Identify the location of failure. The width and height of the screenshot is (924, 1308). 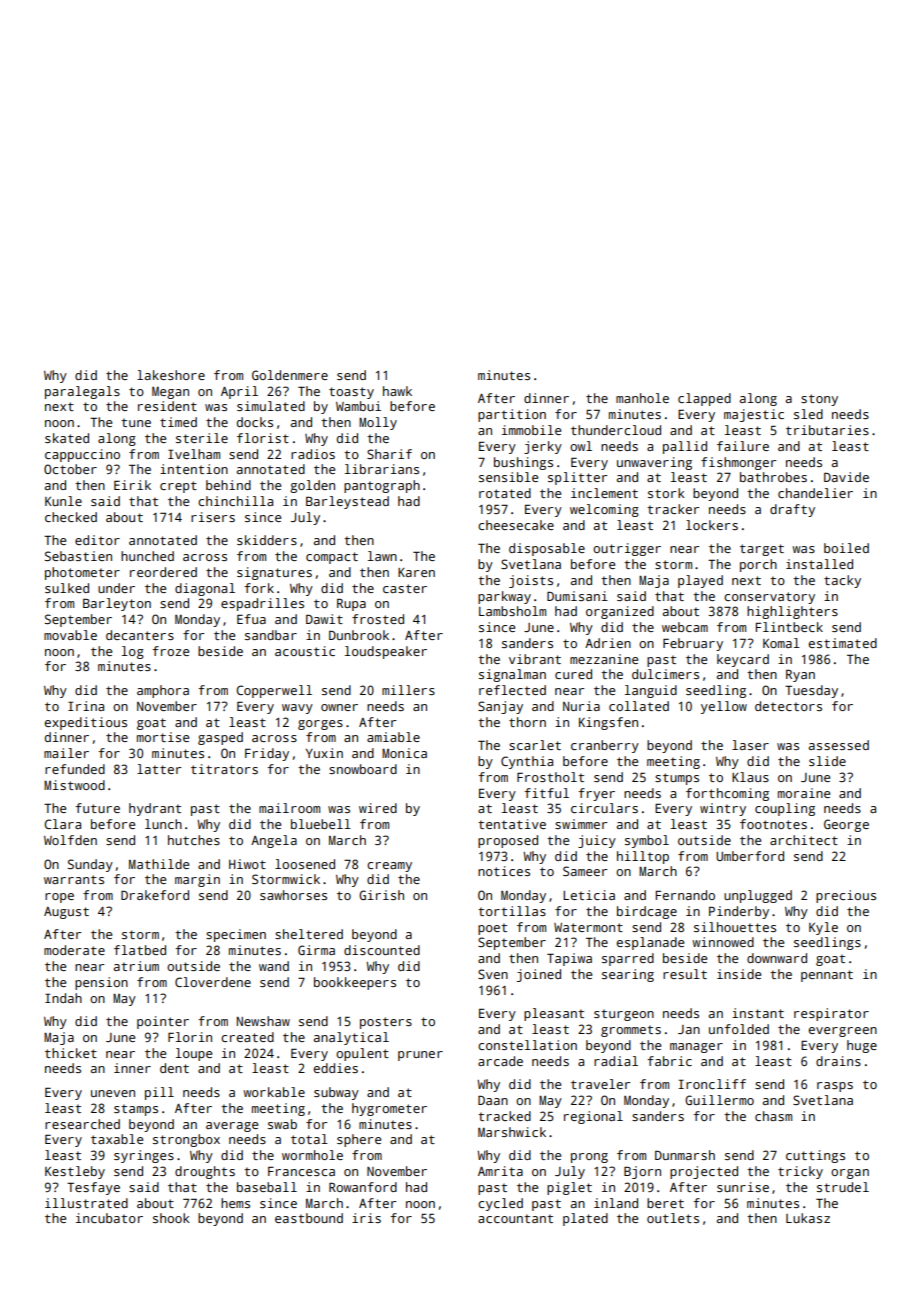
(743, 446).
